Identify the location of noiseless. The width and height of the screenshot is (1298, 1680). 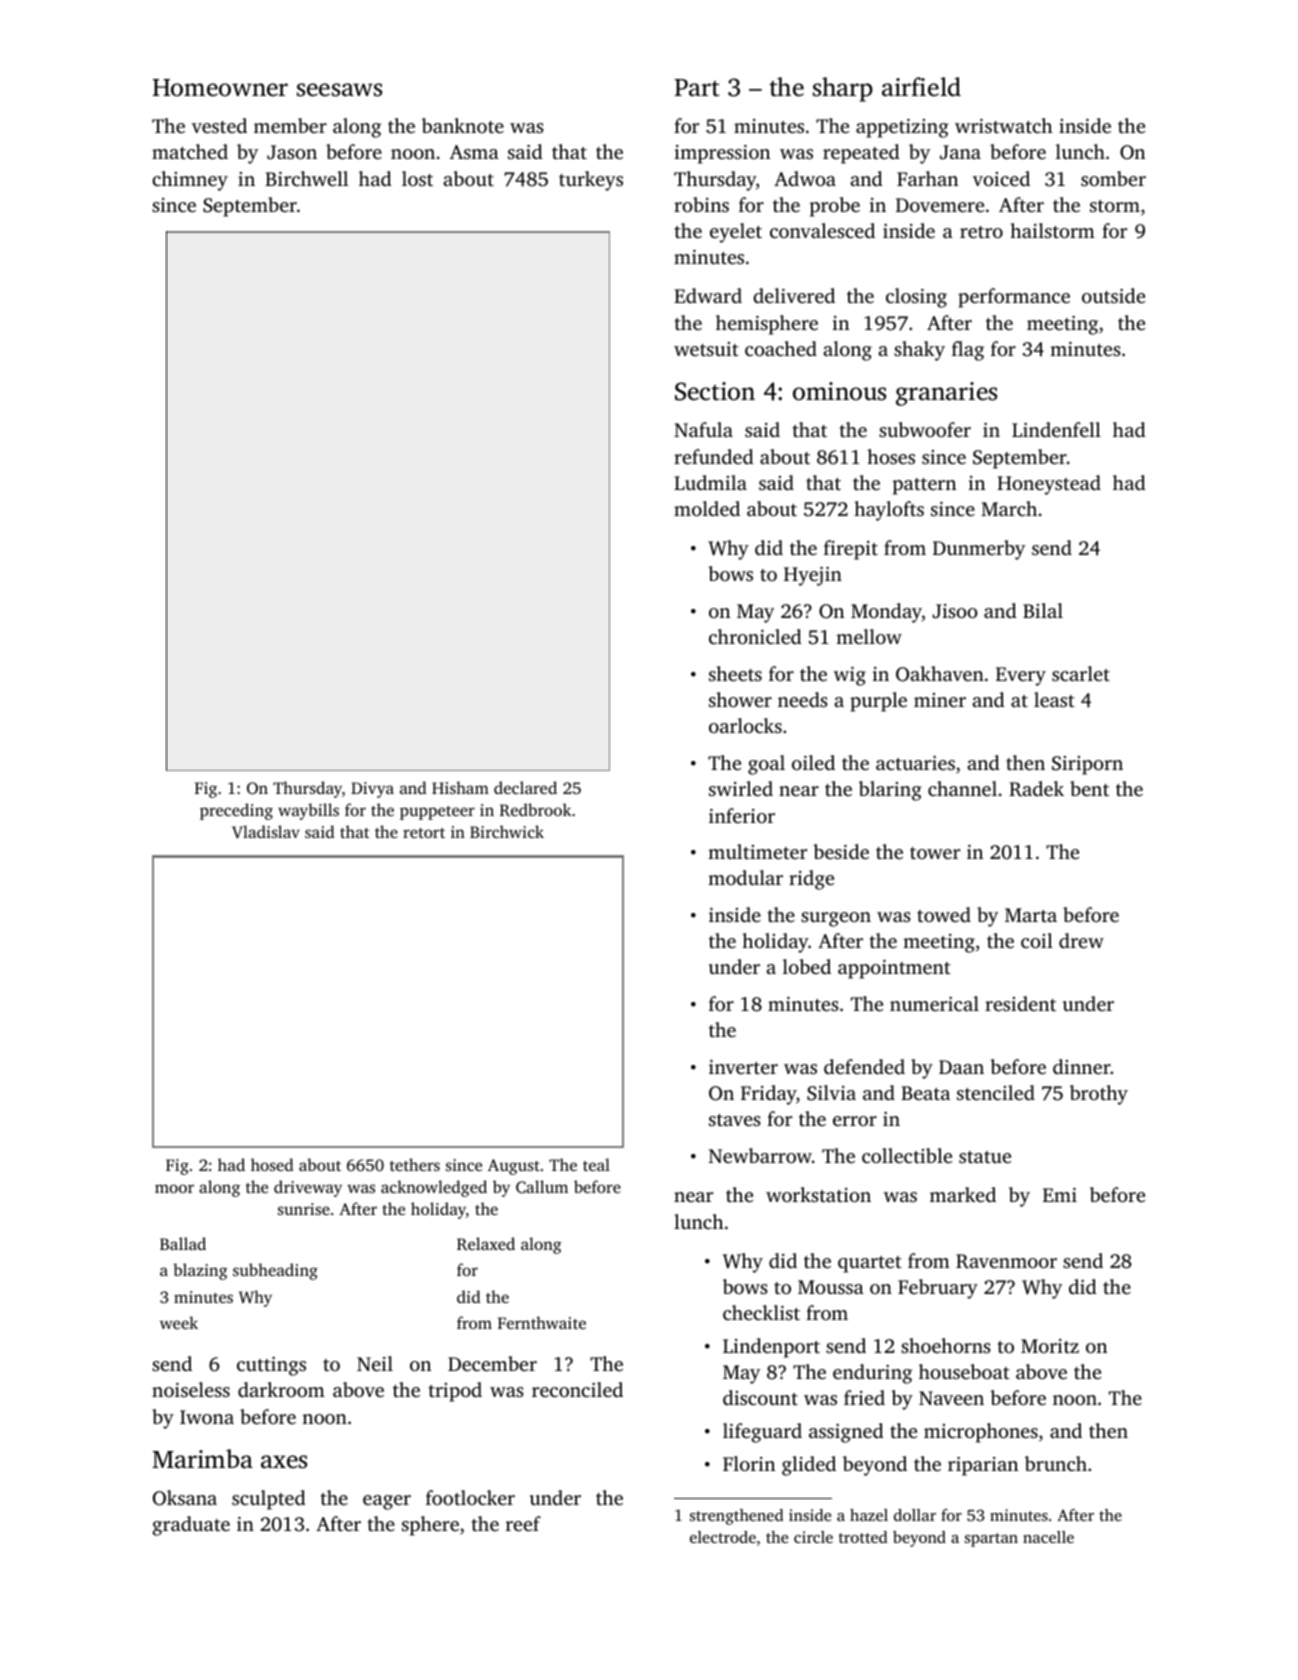
(191, 1389).
